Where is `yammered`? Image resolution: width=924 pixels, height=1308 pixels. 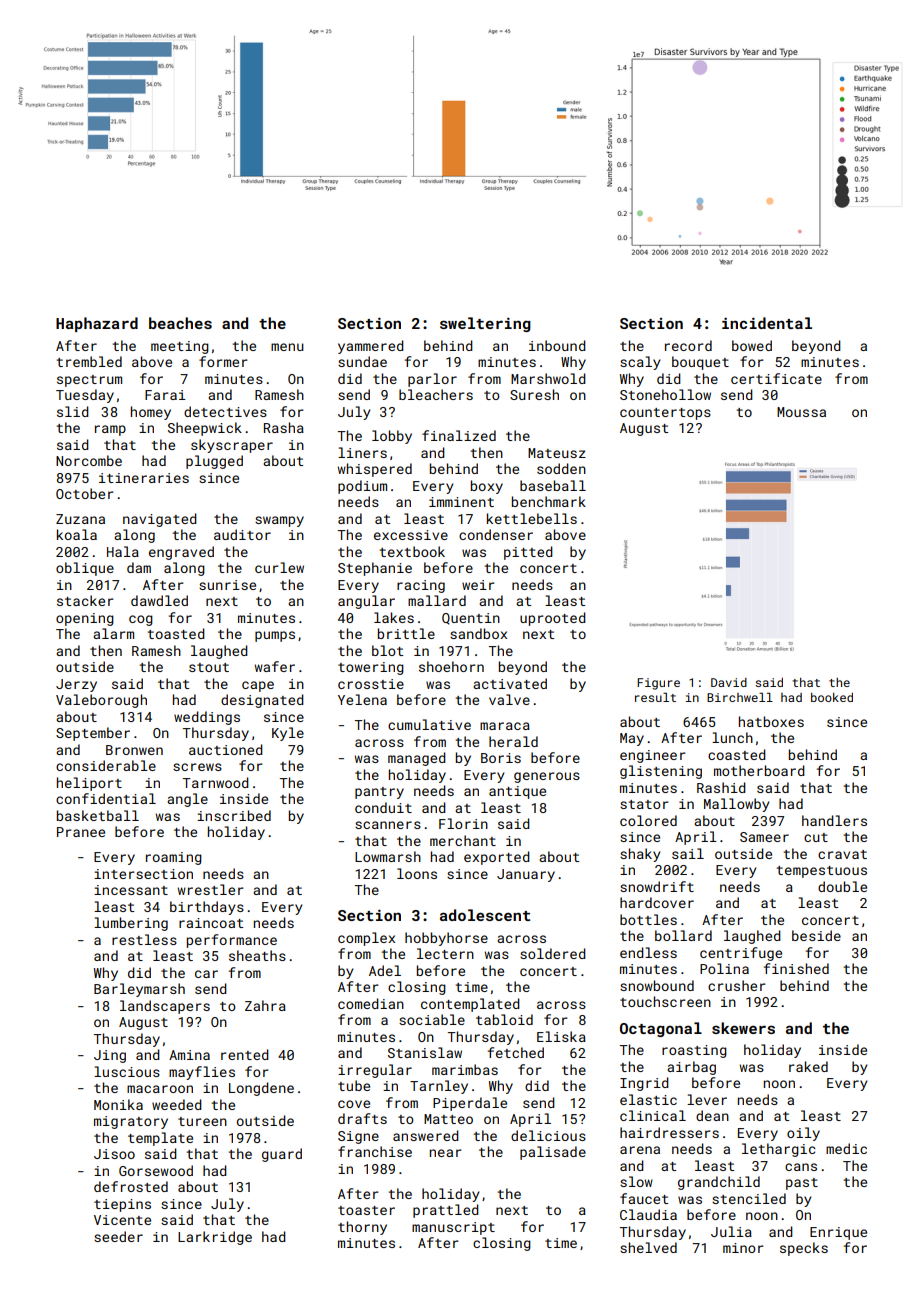 yammered is located at coordinates (371, 347).
